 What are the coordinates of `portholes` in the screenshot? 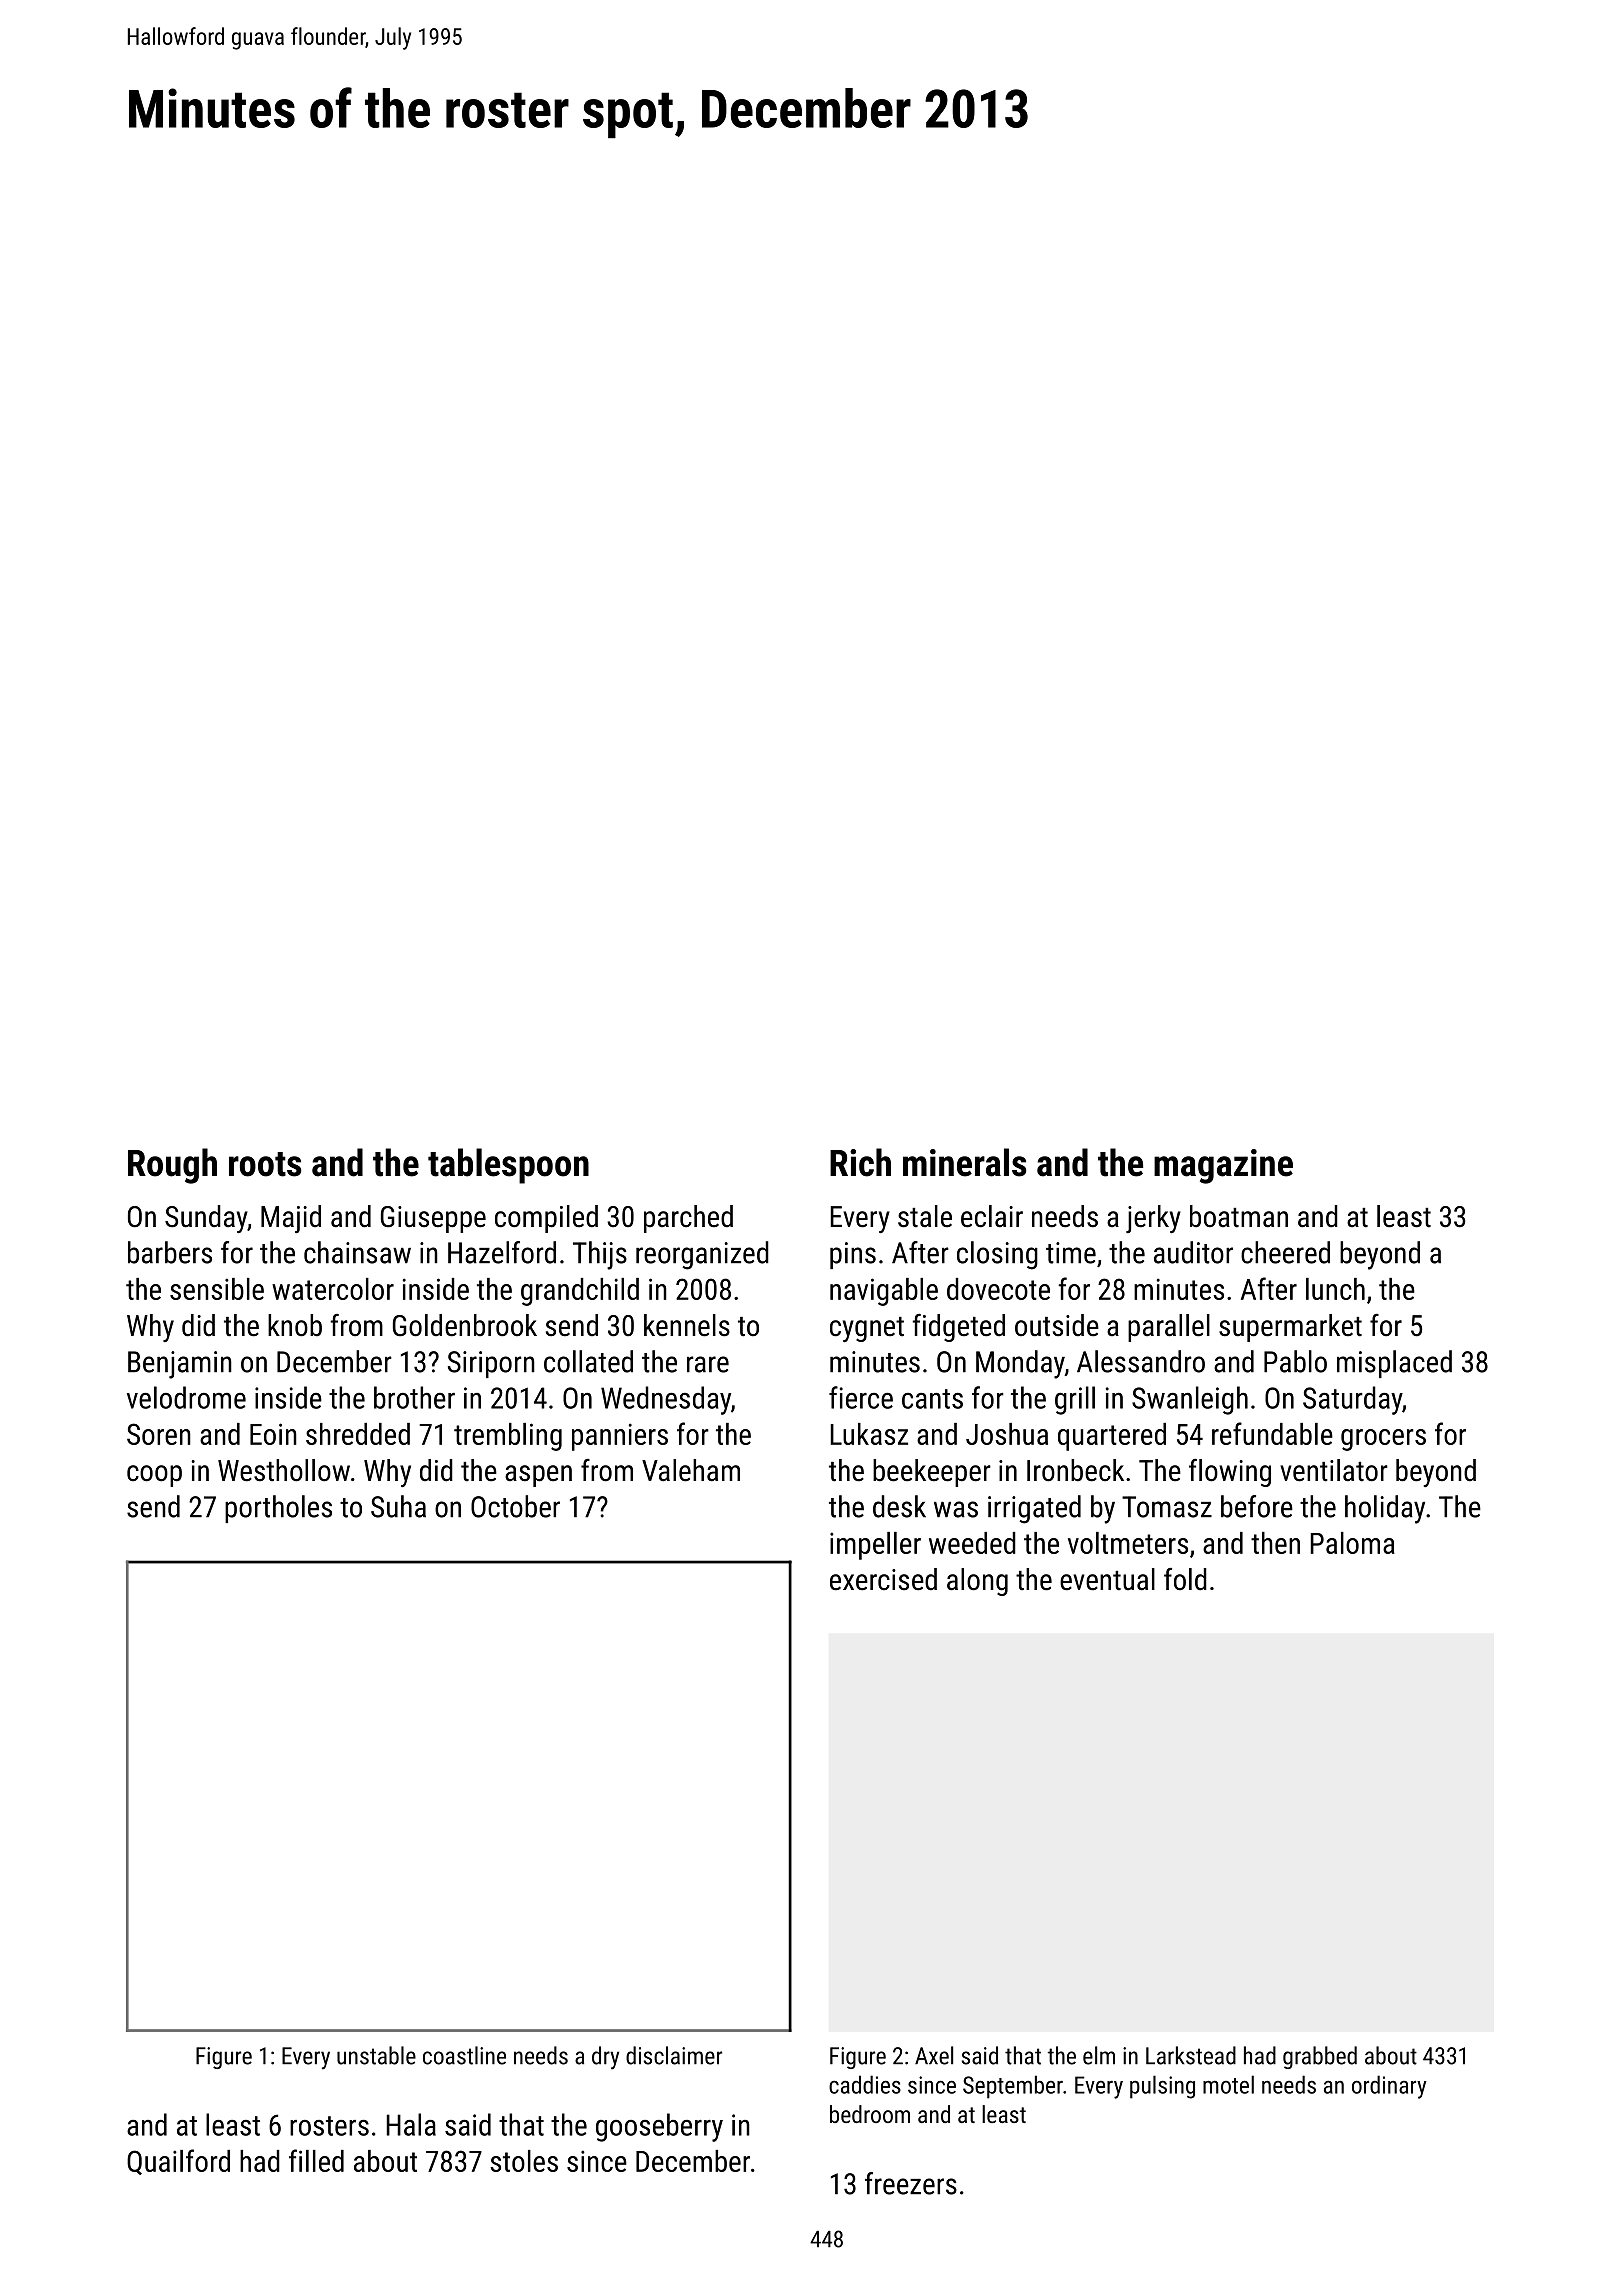 It's located at (278, 1509).
